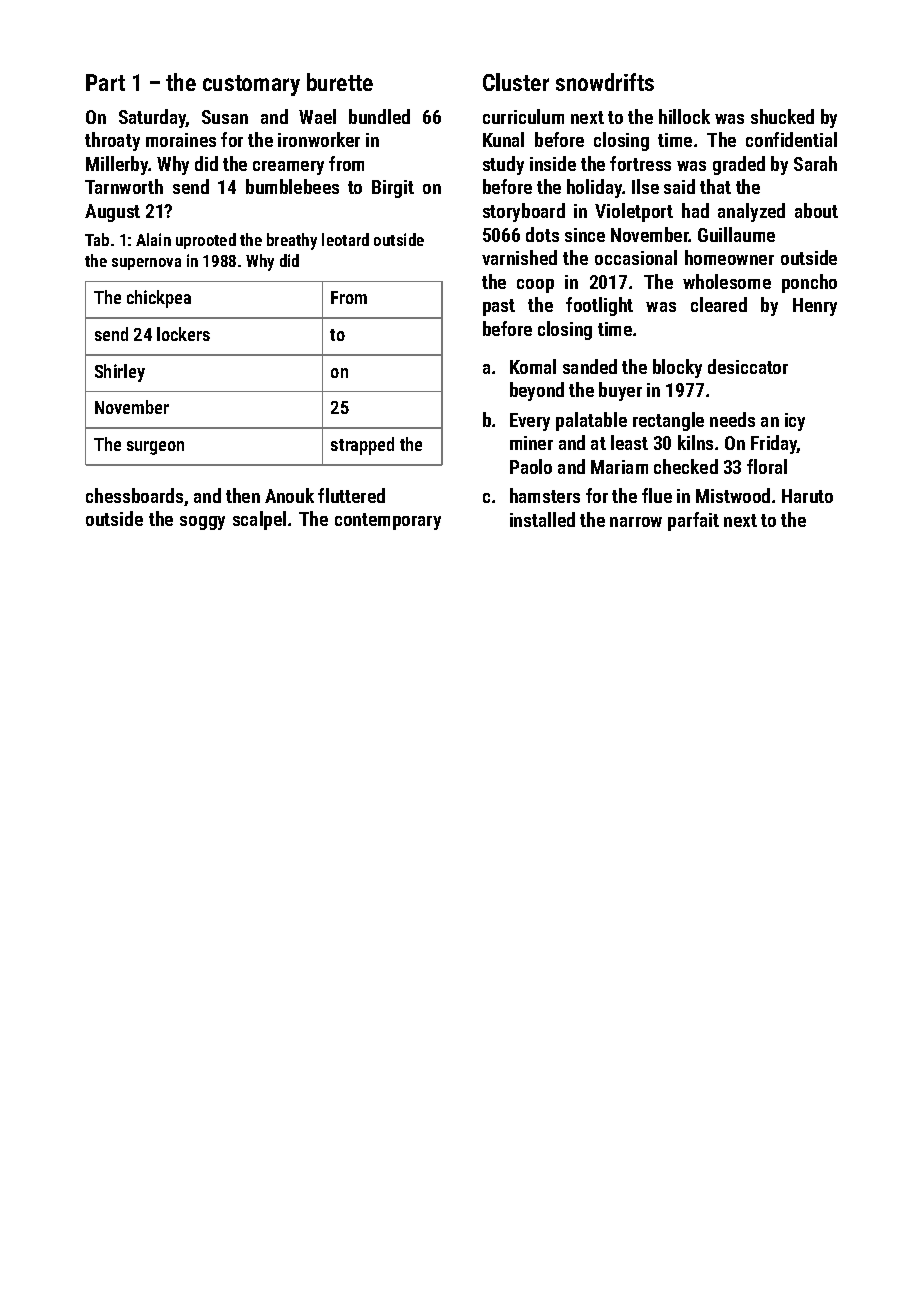 The height and width of the screenshot is (1314, 924). What do you see at coordinates (542, 519) in the screenshot?
I see `installed` at bounding box center [542, 519].
